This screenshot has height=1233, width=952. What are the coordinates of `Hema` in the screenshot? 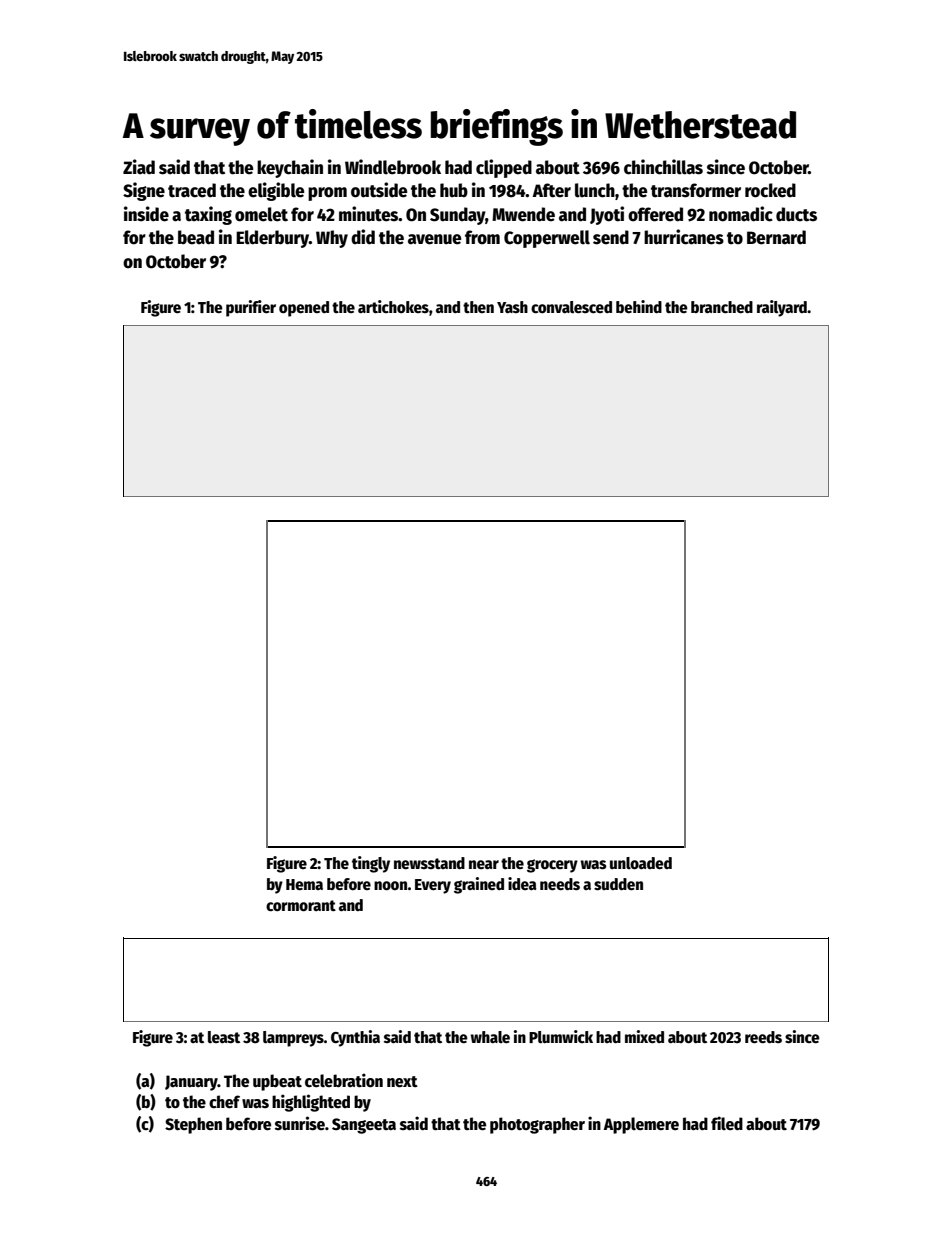 It's located at (304, 884).
